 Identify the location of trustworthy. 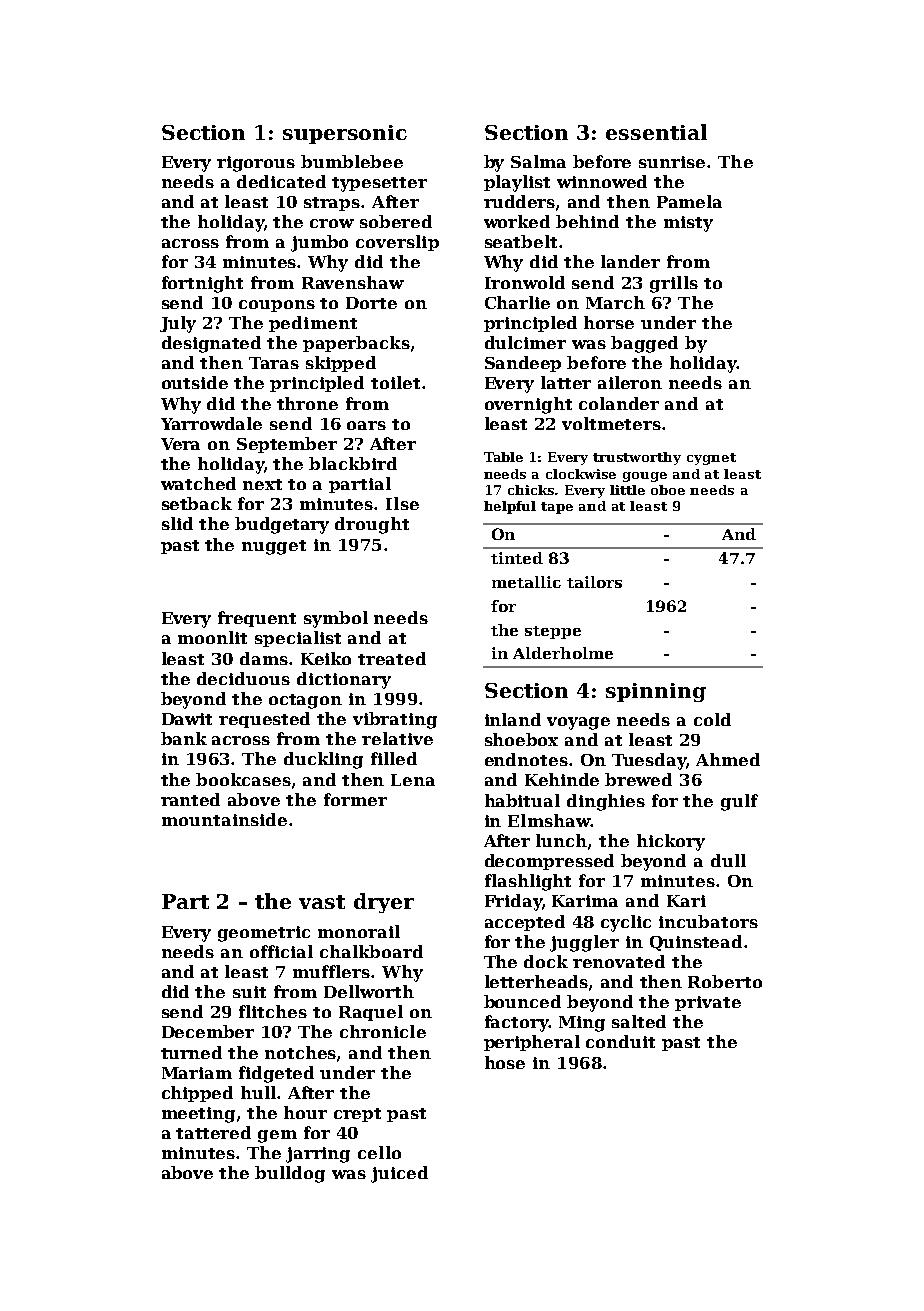
(637, 458).
